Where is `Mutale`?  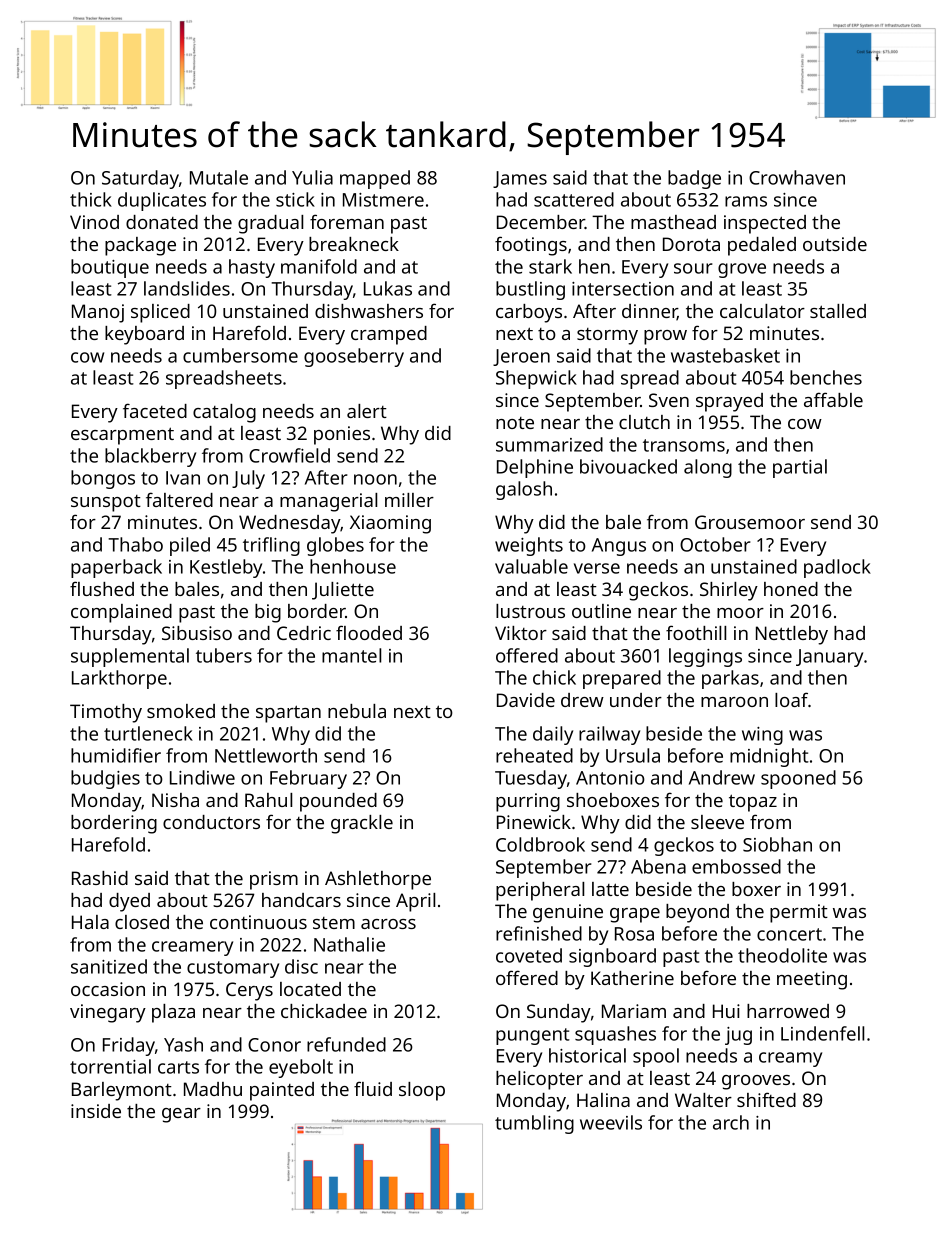
Mutale is located at coordinates (219, 177).
